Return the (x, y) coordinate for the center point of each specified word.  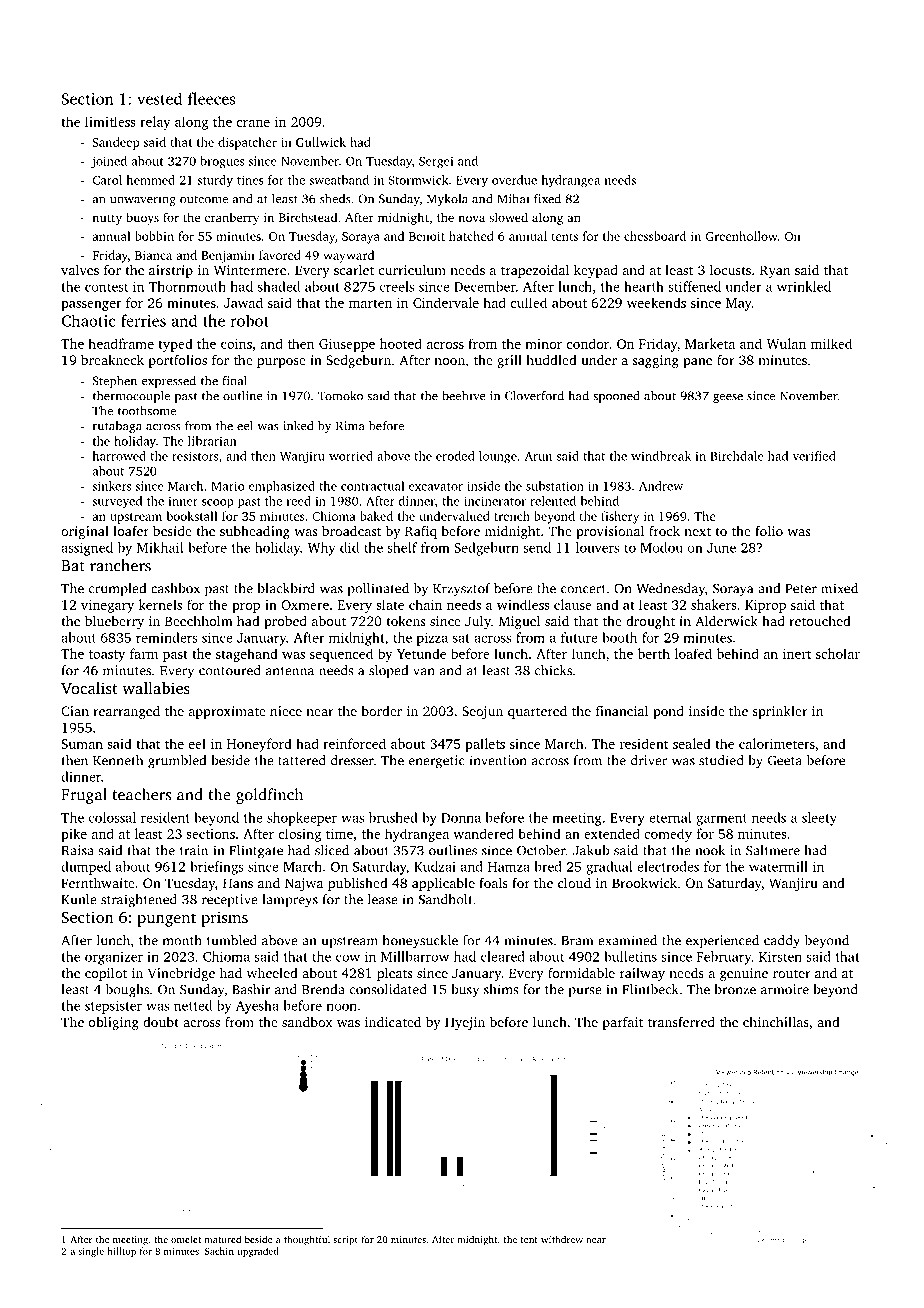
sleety (819, 819)
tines (250, 180)
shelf (402, 547)
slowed (508, 217)
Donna (461, 818)
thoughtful (307, 1240)
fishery (620, 517)
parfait (623, 1023)
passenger (91, 306)
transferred (681, 1022)
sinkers (111, 486)
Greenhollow (742, 236)
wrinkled (804, 286)
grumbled (177, 762)
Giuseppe (347, 345)
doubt (161, 1022)
